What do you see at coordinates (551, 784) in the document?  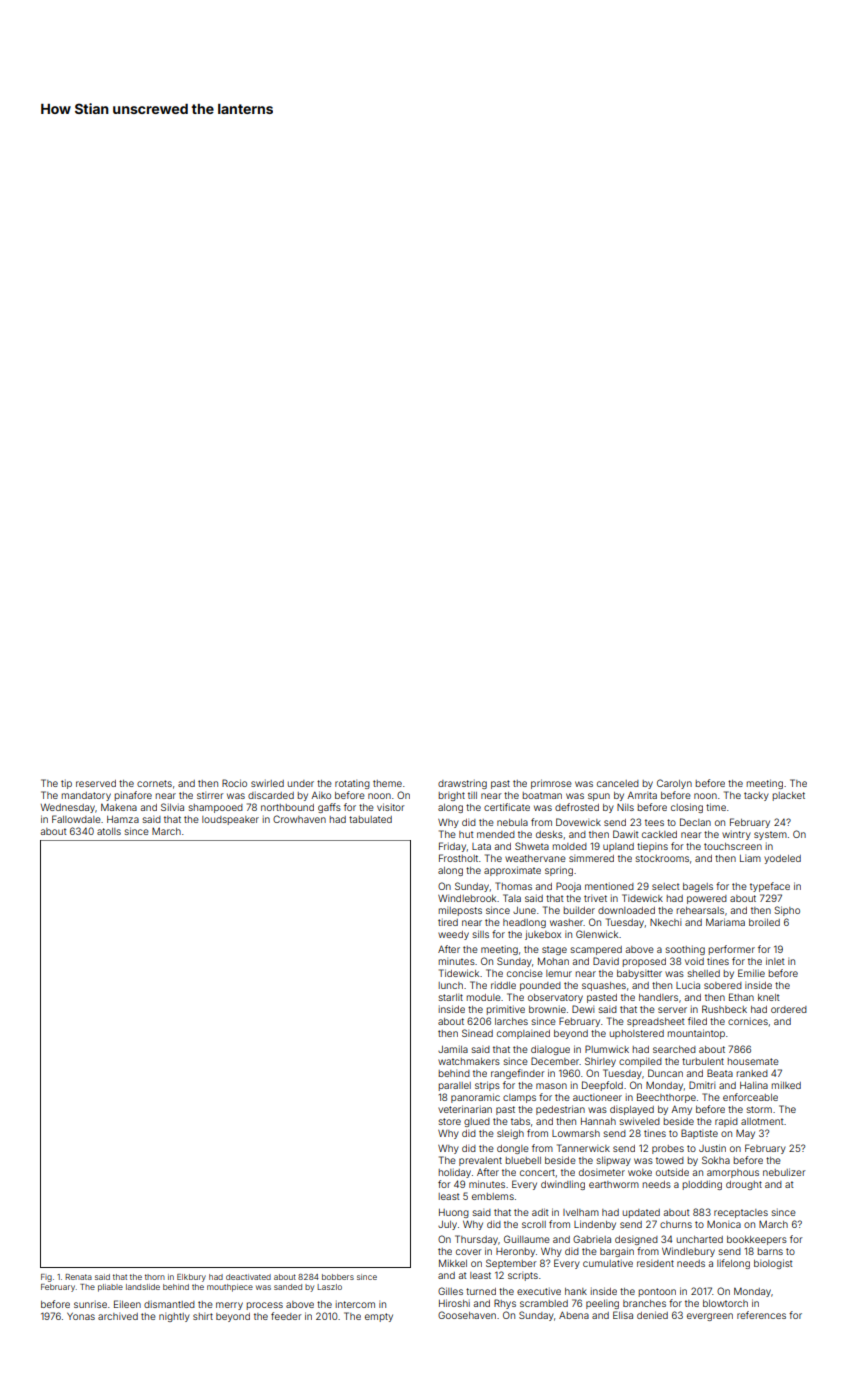 I see `primrose` at bounding box center [551, 784].
